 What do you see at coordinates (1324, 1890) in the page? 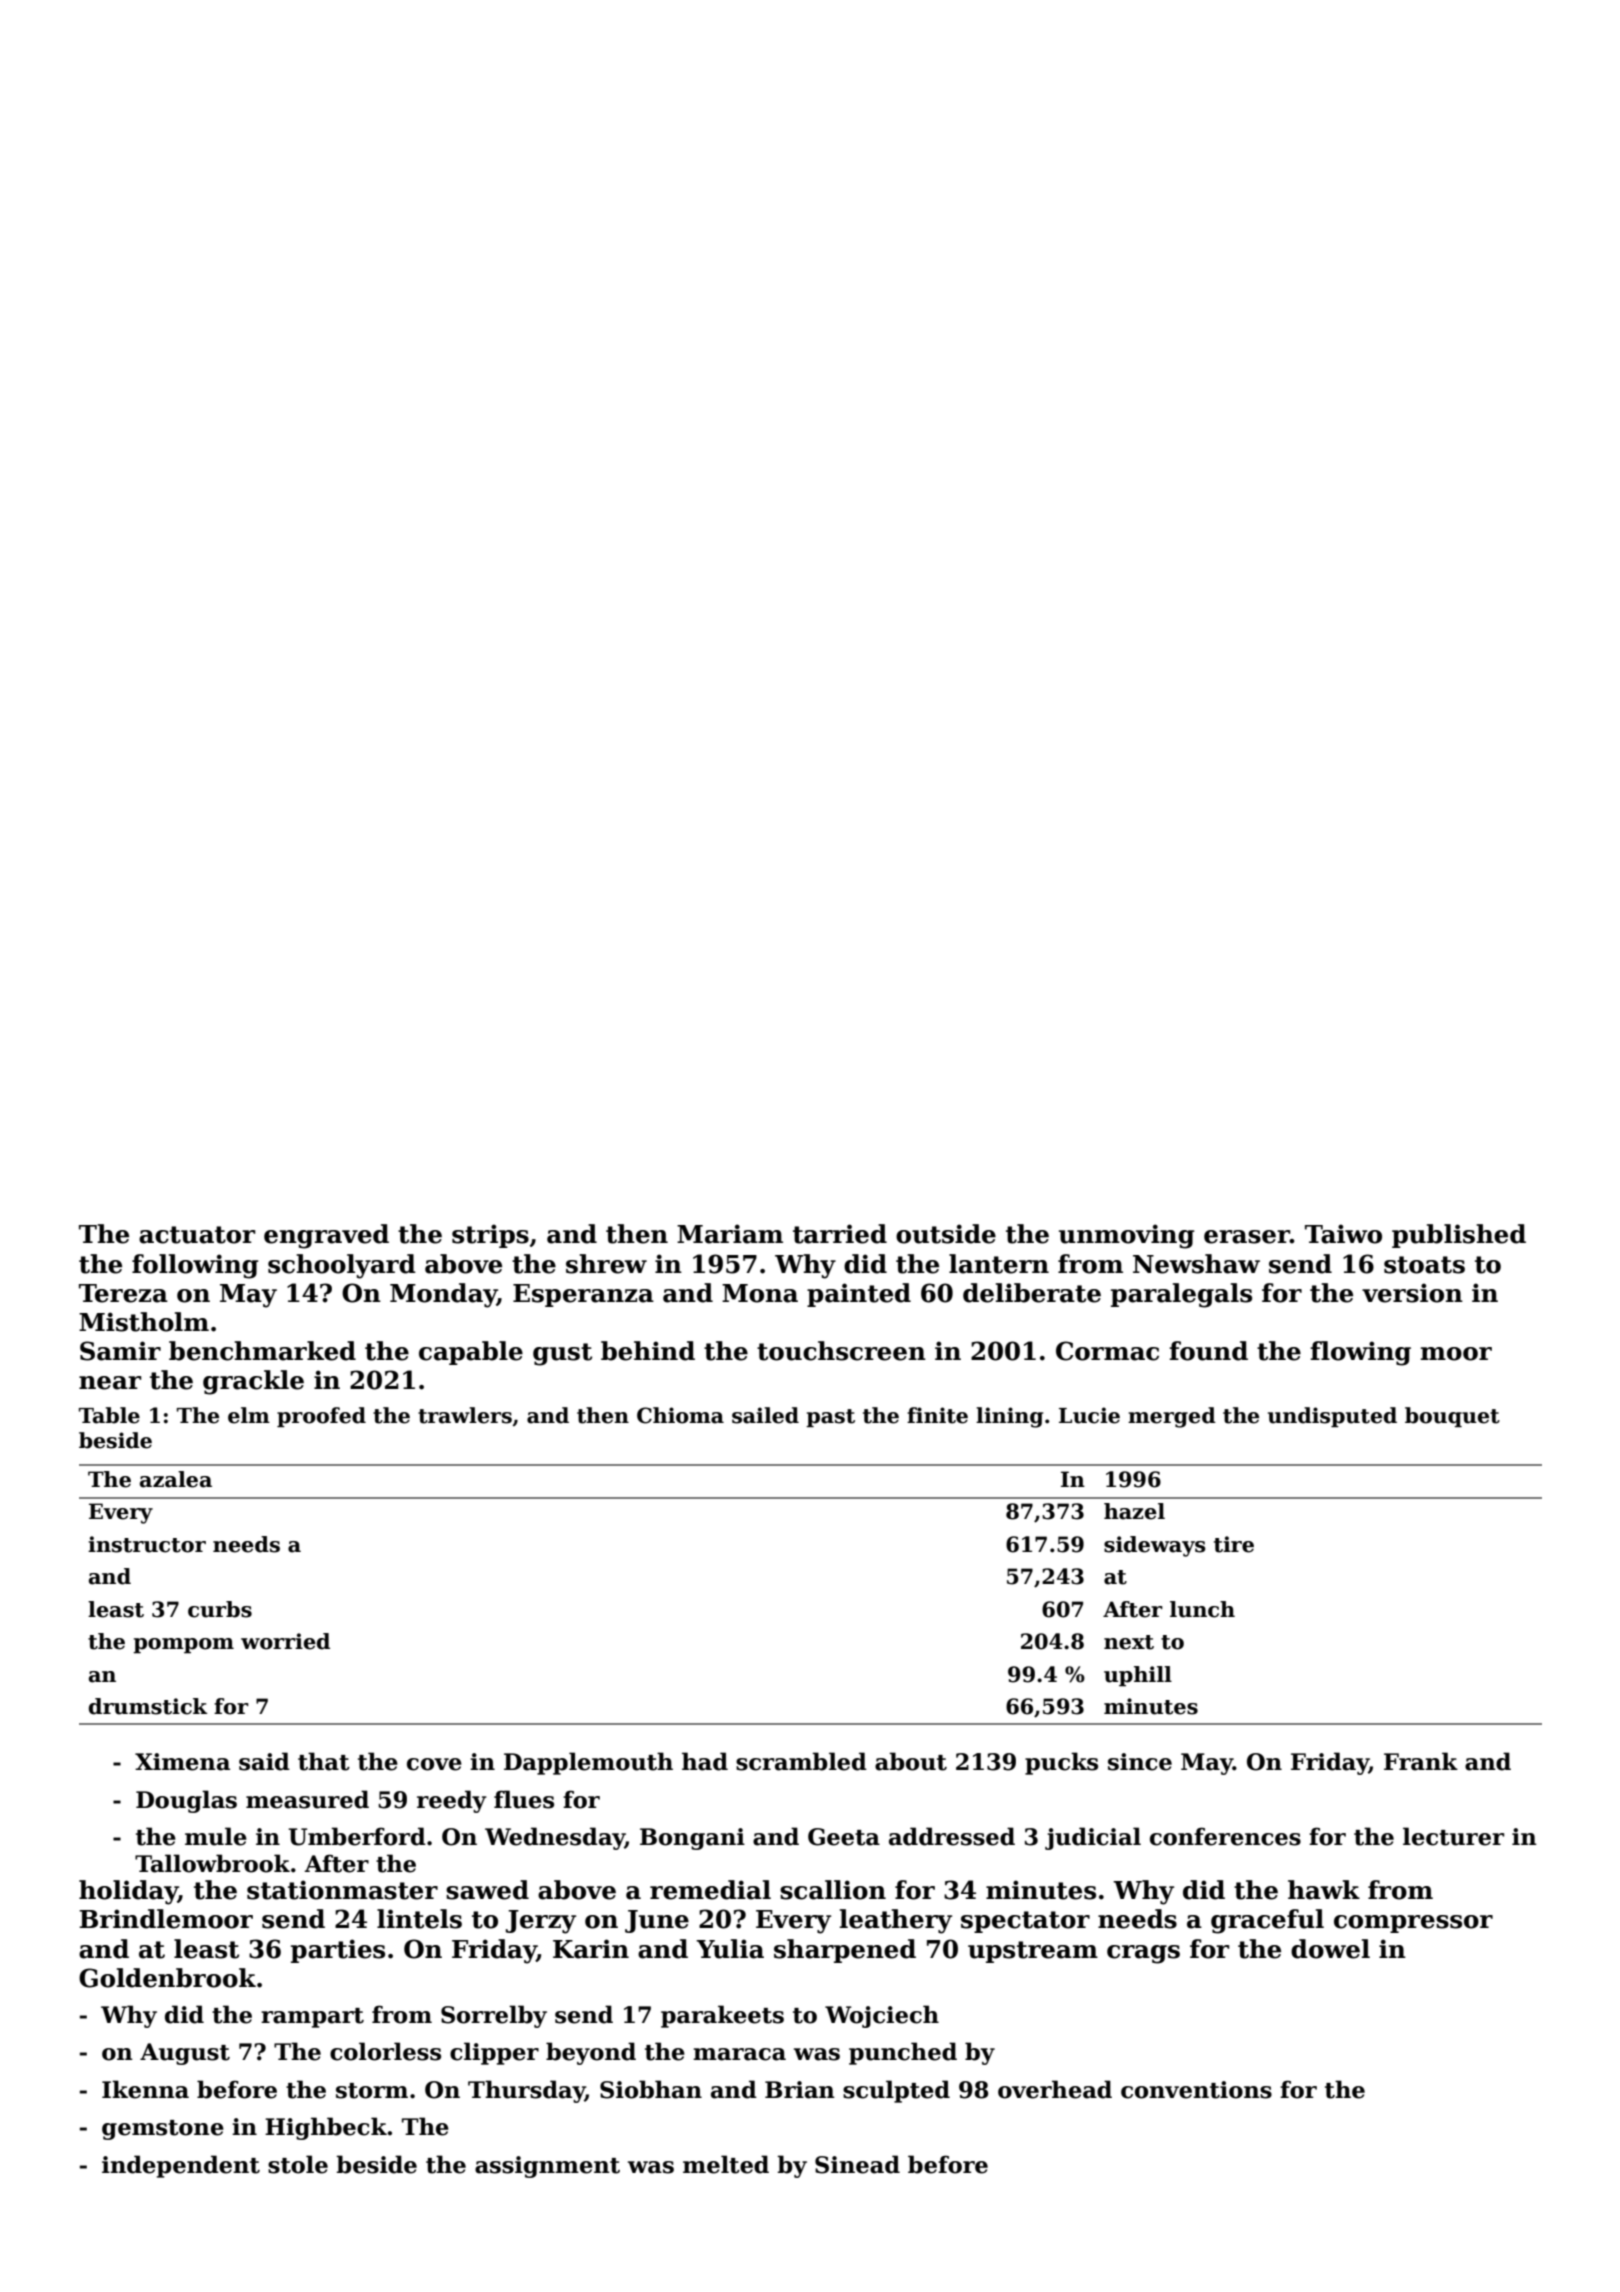
I see `hawk` at bounding box center [1324, 1890].
